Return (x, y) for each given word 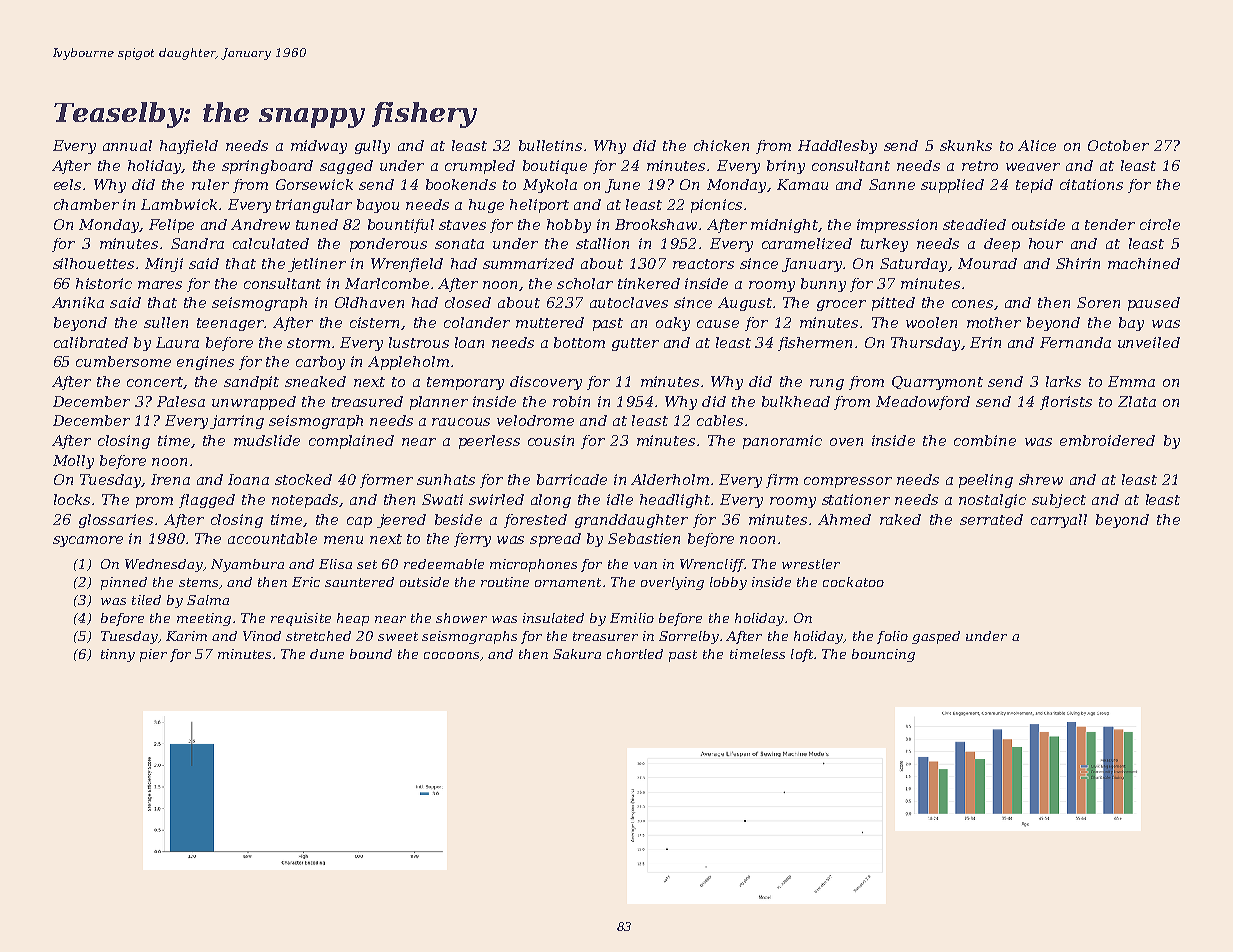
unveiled (1149, 342)
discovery (546, 383)
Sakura (577, 654)
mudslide (267, 440)
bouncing (883, 655)
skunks (966, 145)
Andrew (260, 224)
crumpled (480, 167)
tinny (118, 655)
